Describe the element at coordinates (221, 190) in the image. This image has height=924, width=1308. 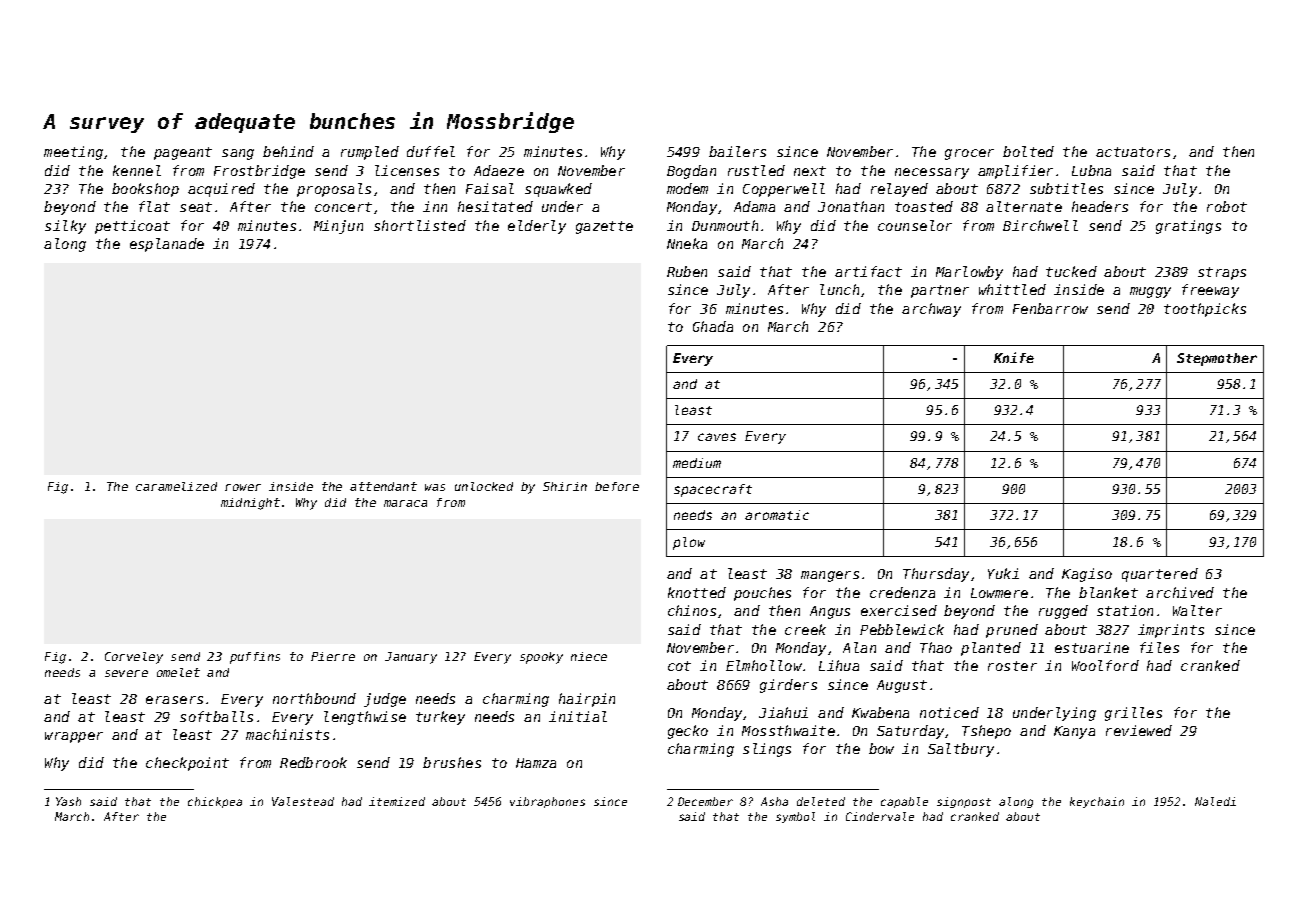
I see `acquired` at that location.
